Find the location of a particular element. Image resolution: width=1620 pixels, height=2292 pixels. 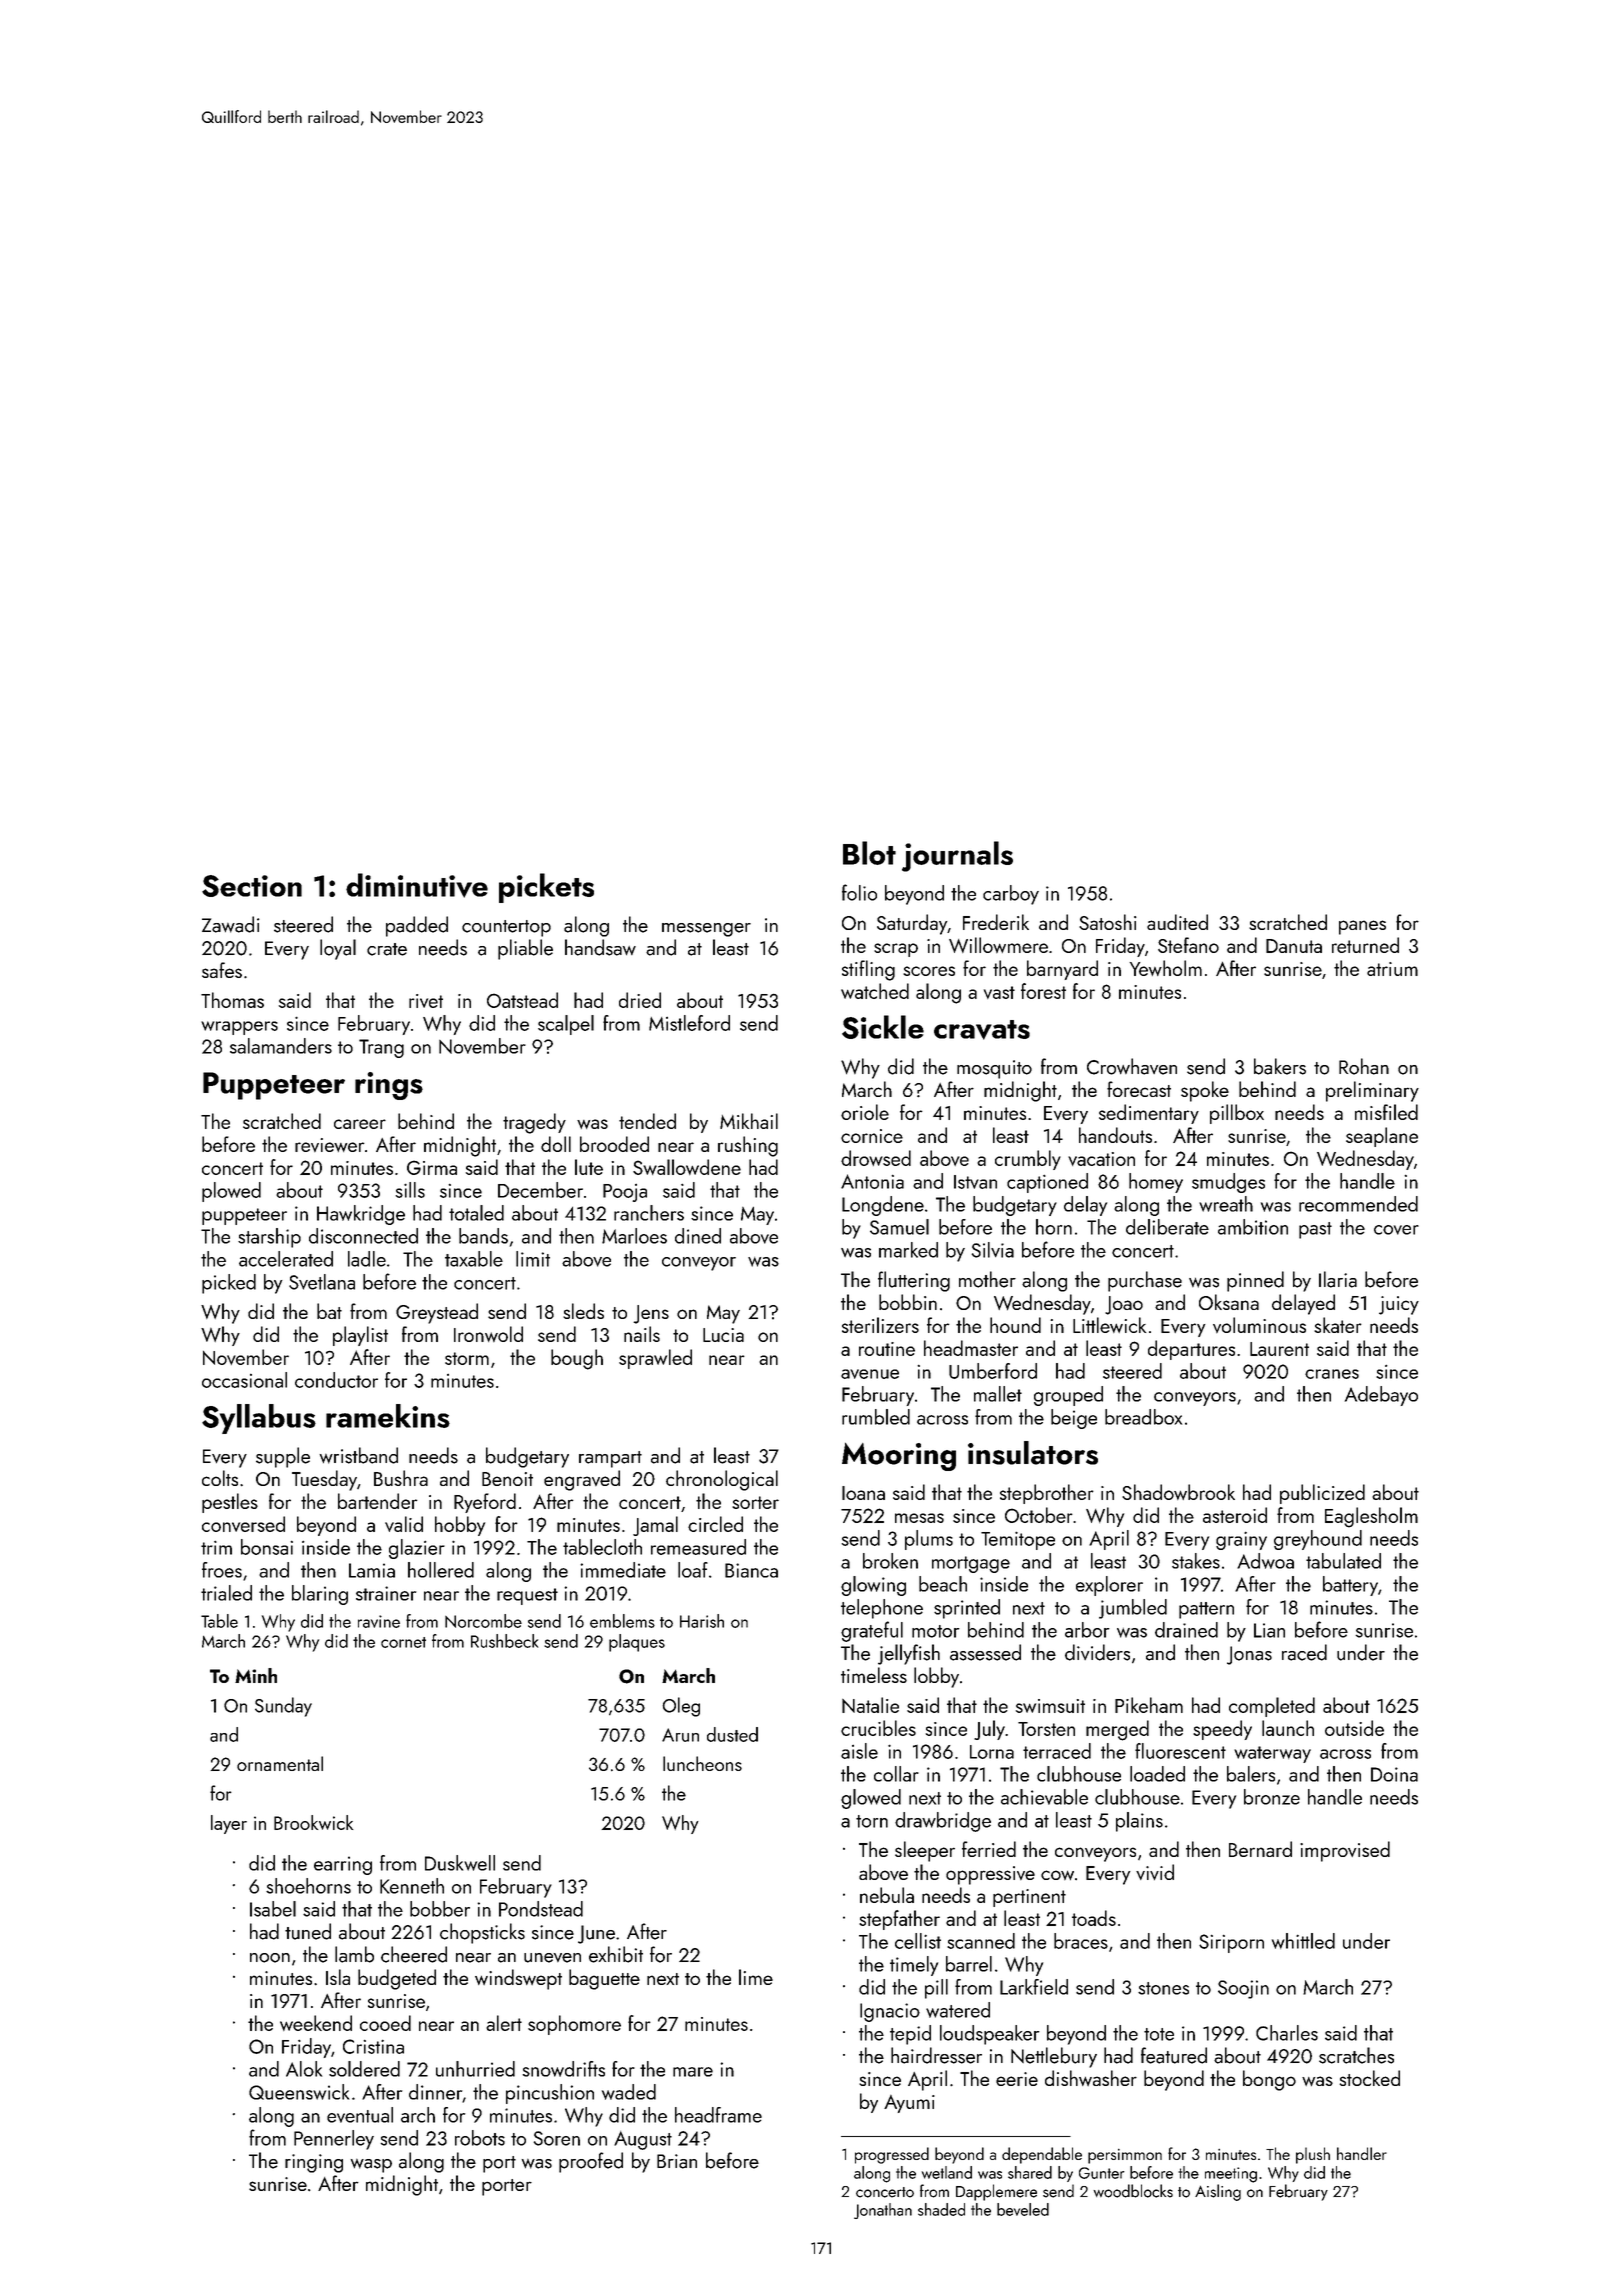

misfiled is located at coordinates (1386, 1112).
